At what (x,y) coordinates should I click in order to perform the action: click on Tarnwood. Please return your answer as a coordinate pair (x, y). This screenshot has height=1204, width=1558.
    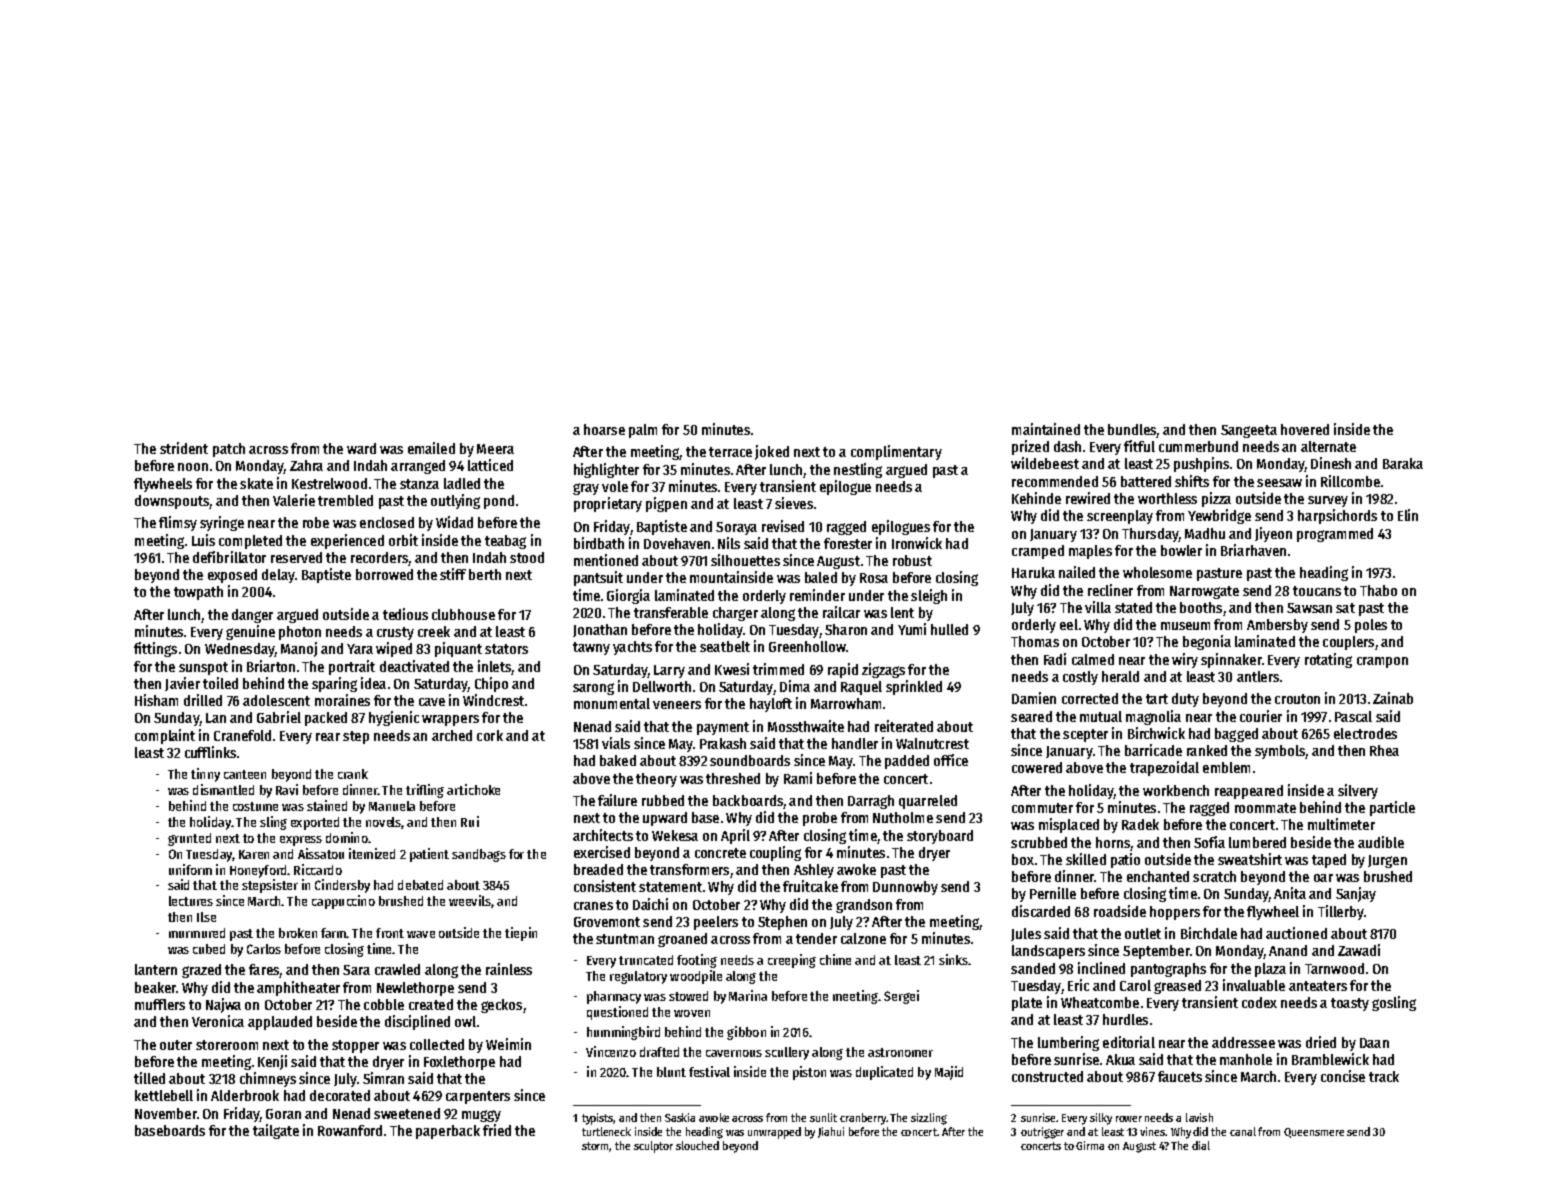
    Looking at the image, I should click on (1334, 968).
